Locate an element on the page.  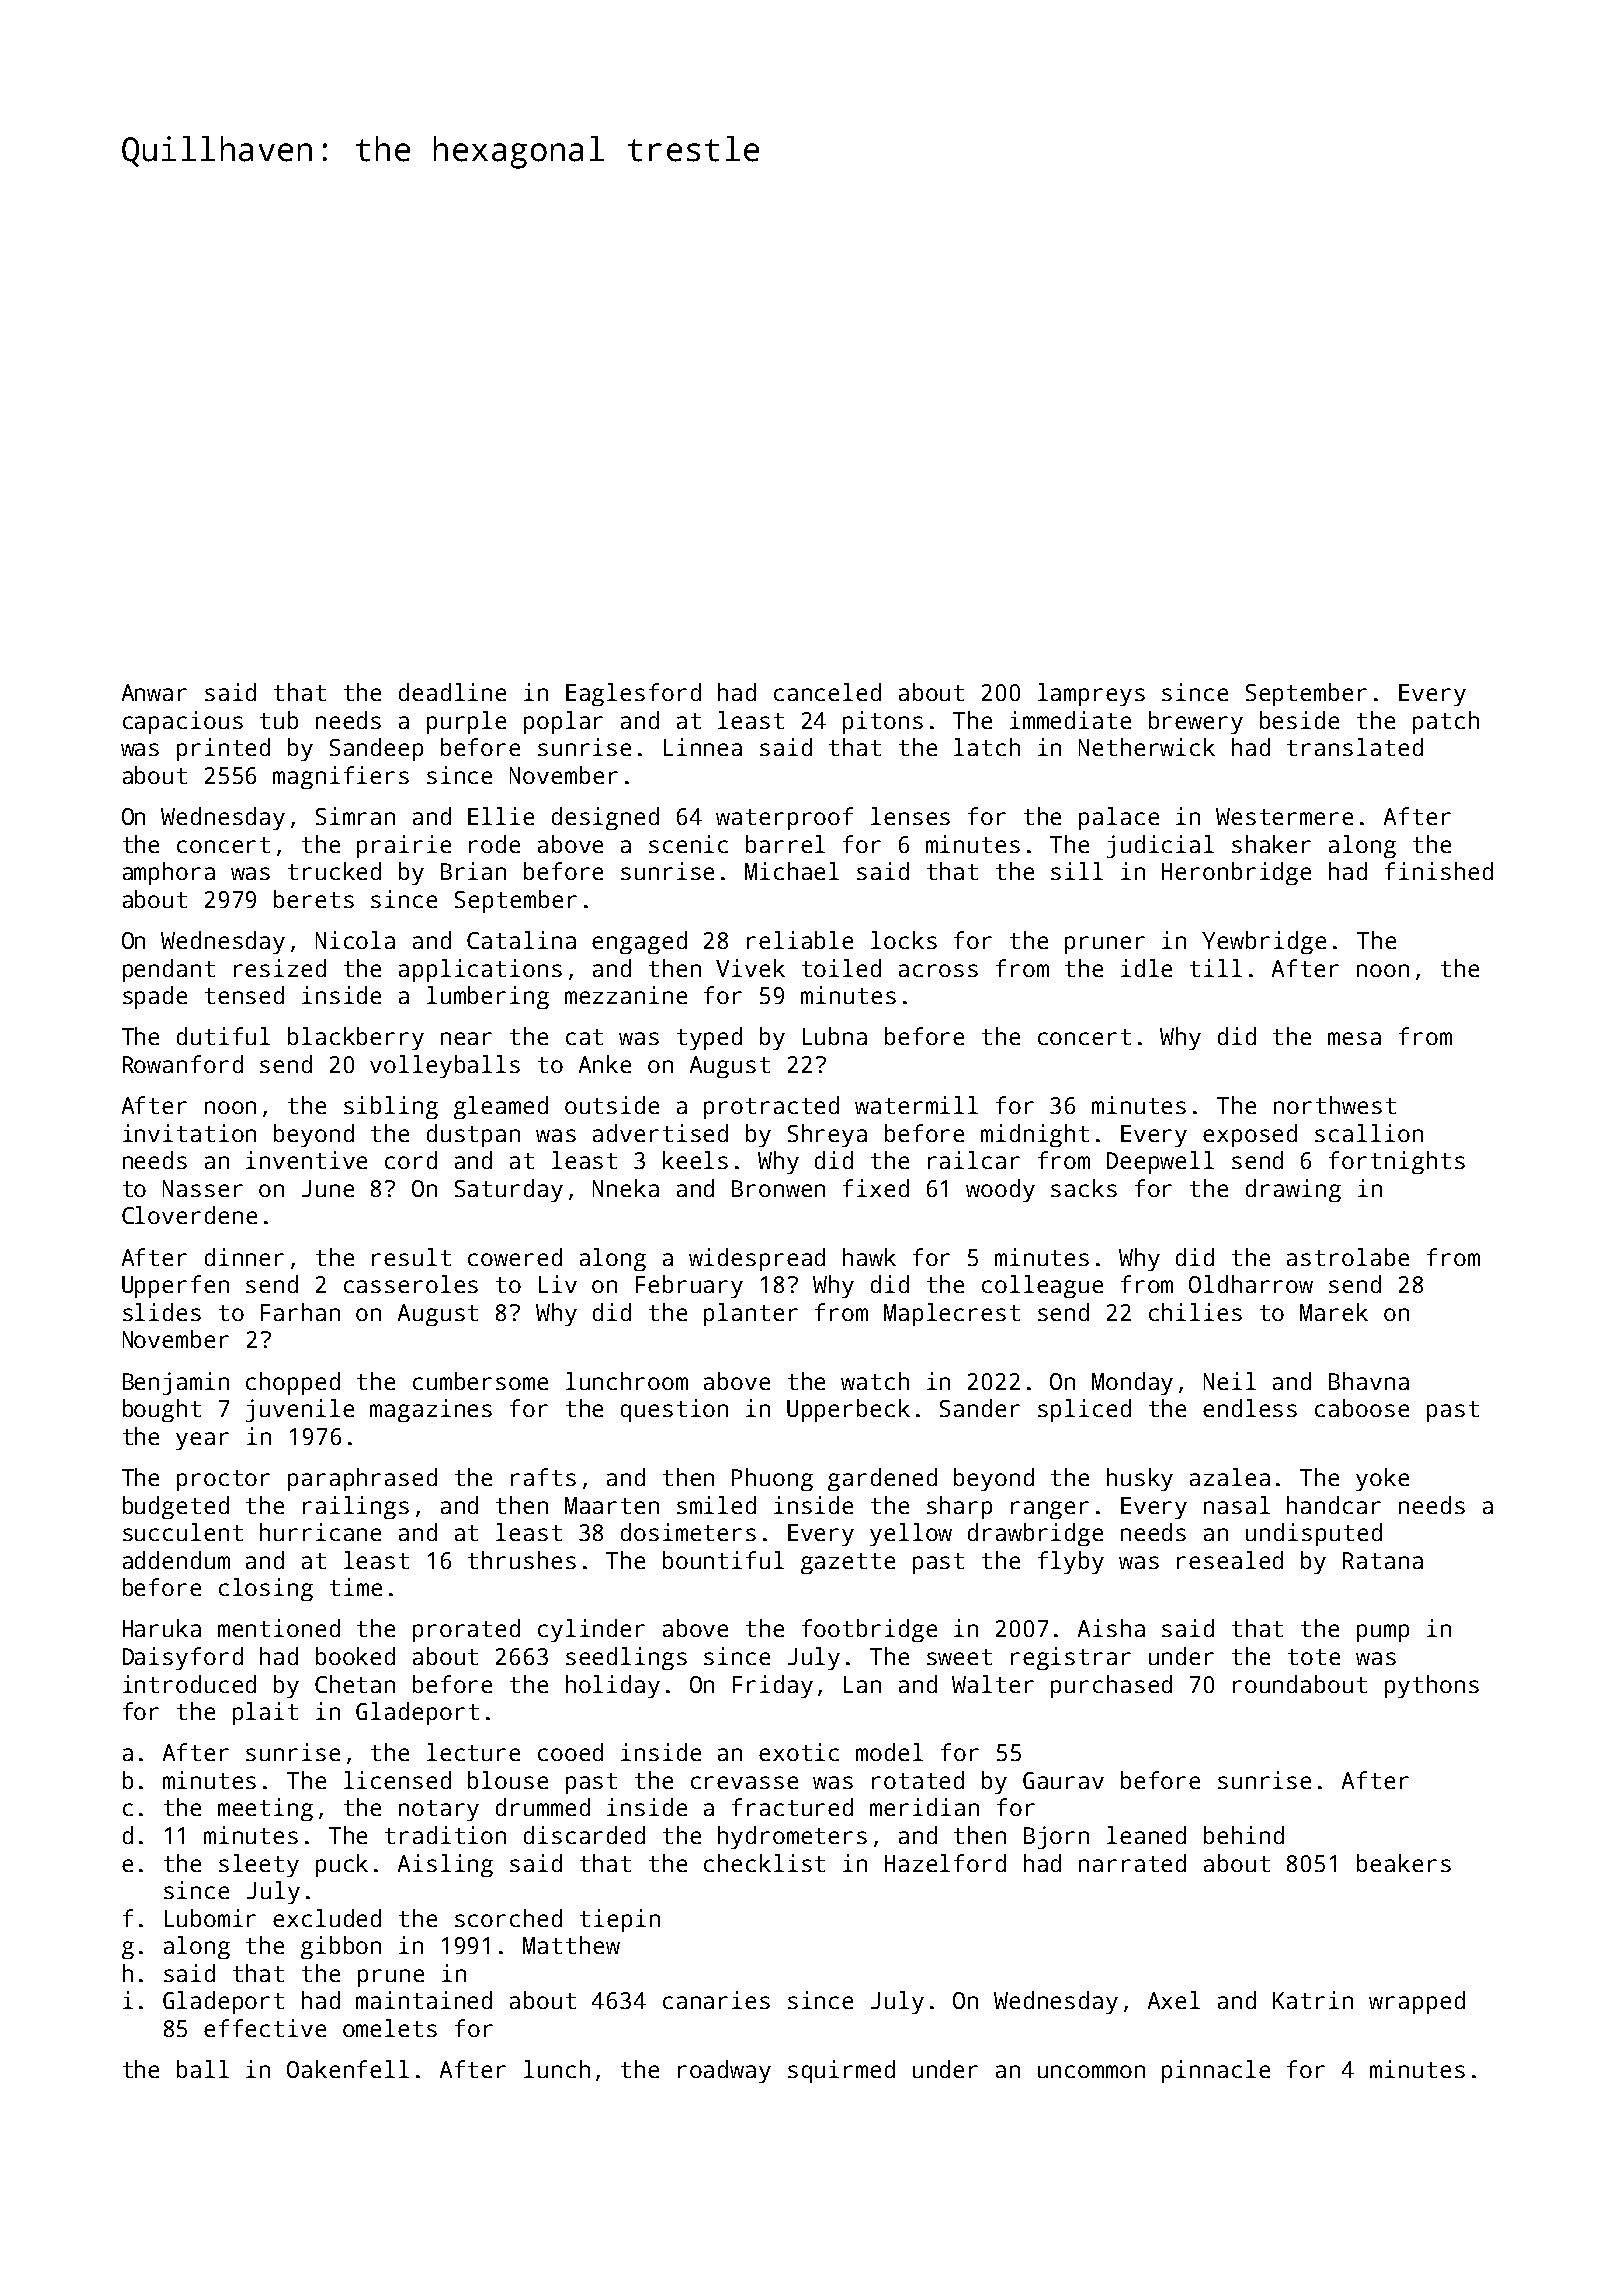
drawing is located at coordinates (1293, 1190).
